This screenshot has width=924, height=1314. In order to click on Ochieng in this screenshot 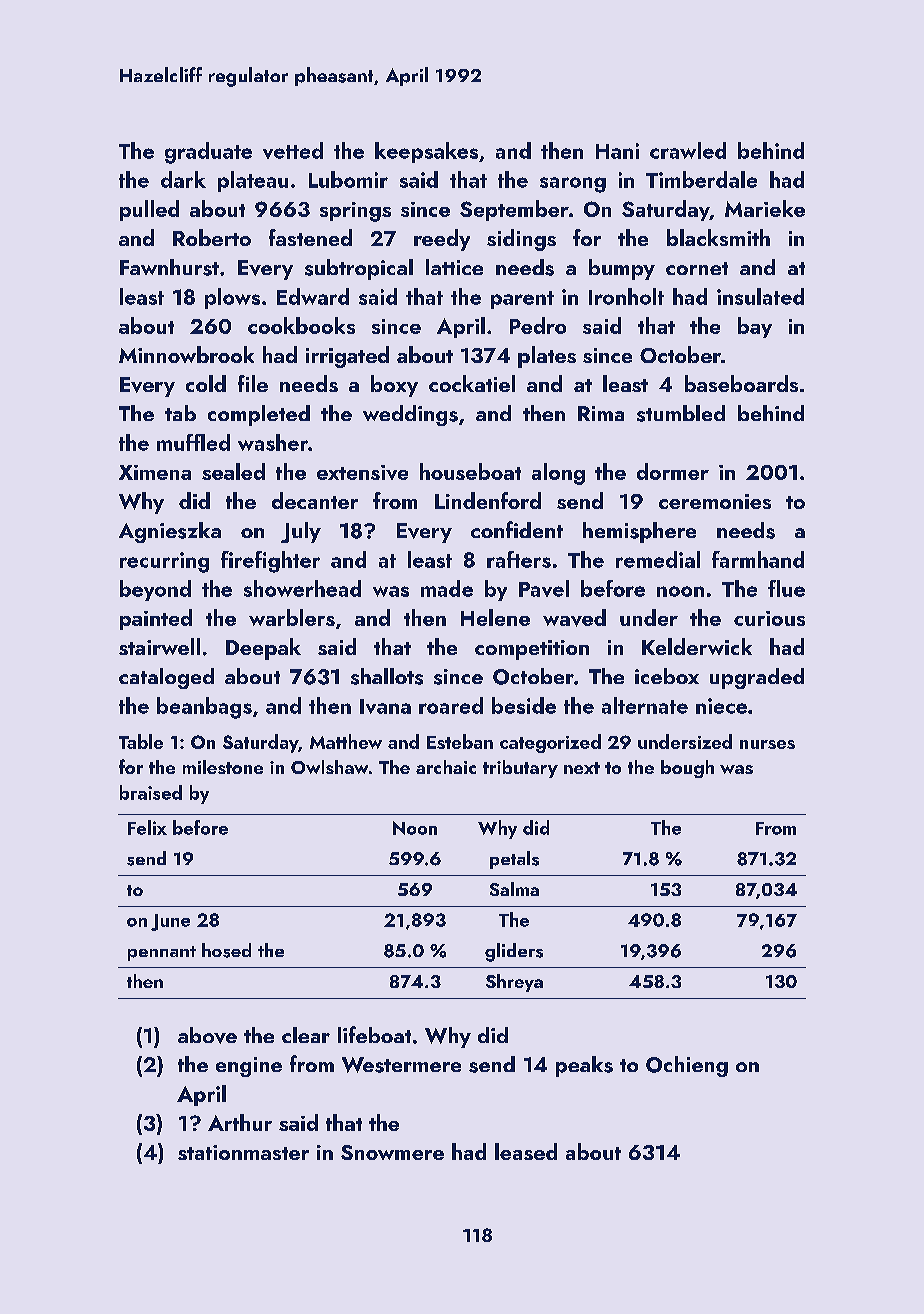, I will do `click(687, 1066)`.
